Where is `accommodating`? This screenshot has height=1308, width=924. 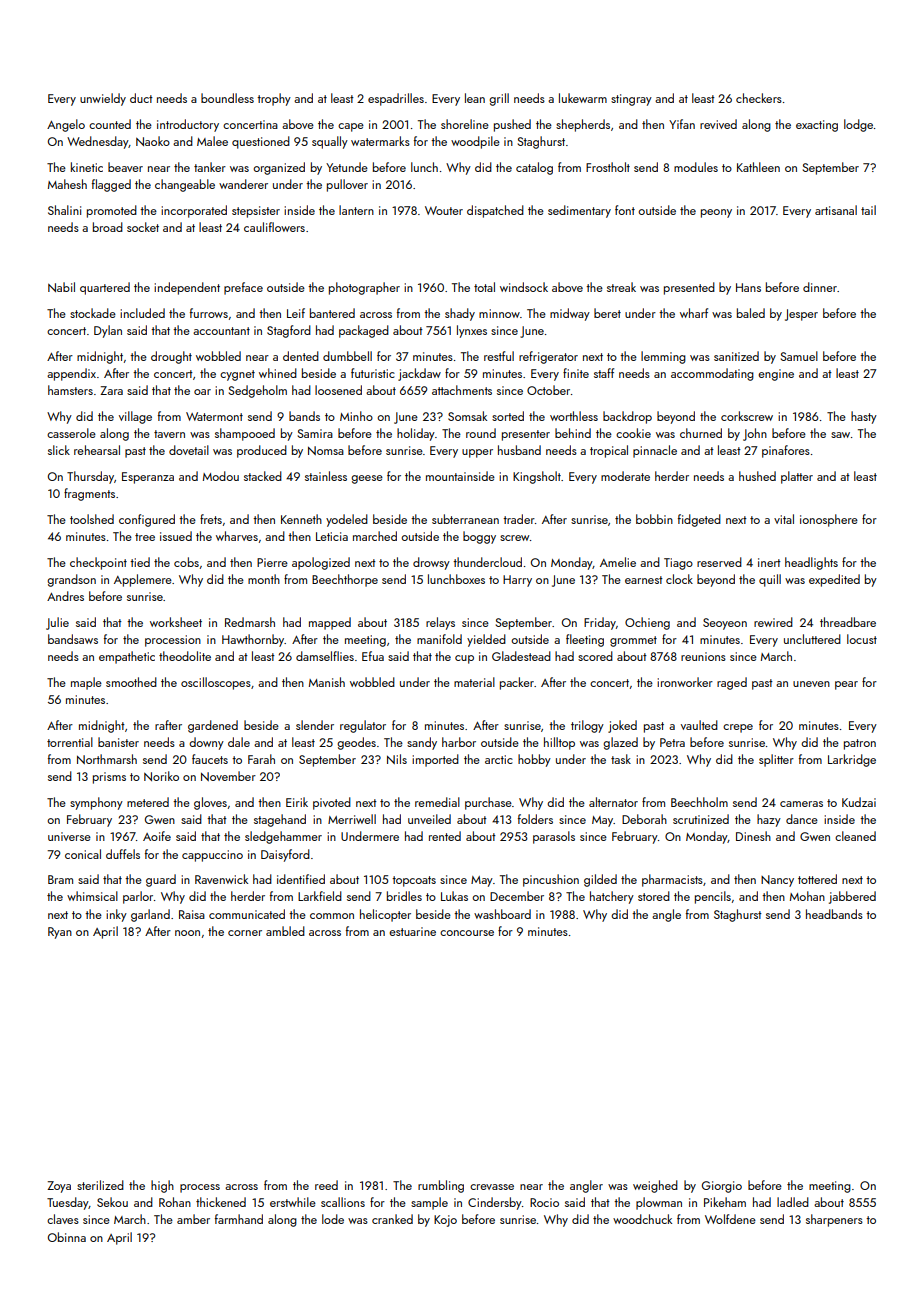 accommodating is located at coordinates (712, 374).
